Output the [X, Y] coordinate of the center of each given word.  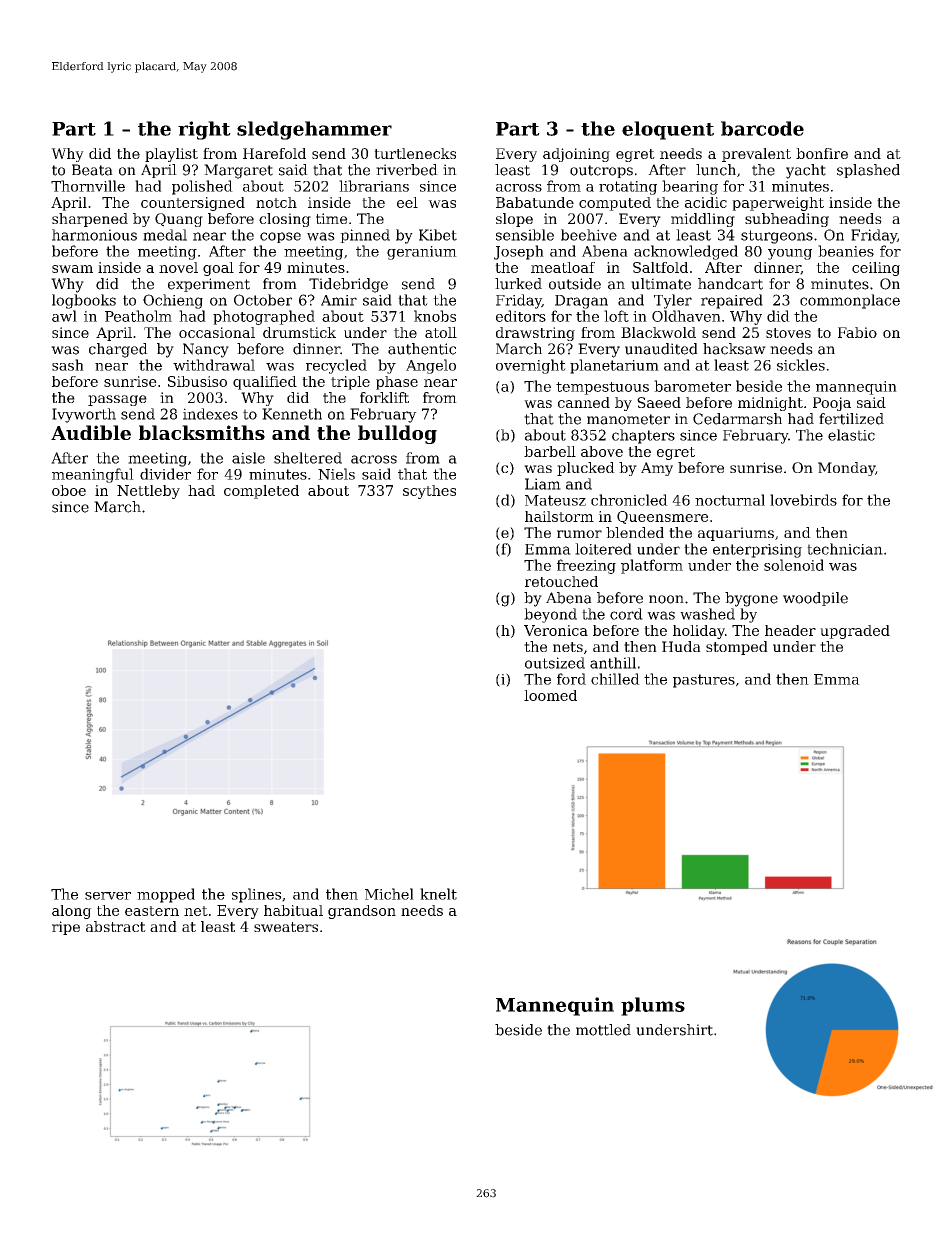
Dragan [581, 302]
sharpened [90, 220]
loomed [550, 695]
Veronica [556, 630]
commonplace [850, 301]
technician [845, 549]
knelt [438, 894]
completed [261, 492]
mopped [166, 895]
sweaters [286, 927]
